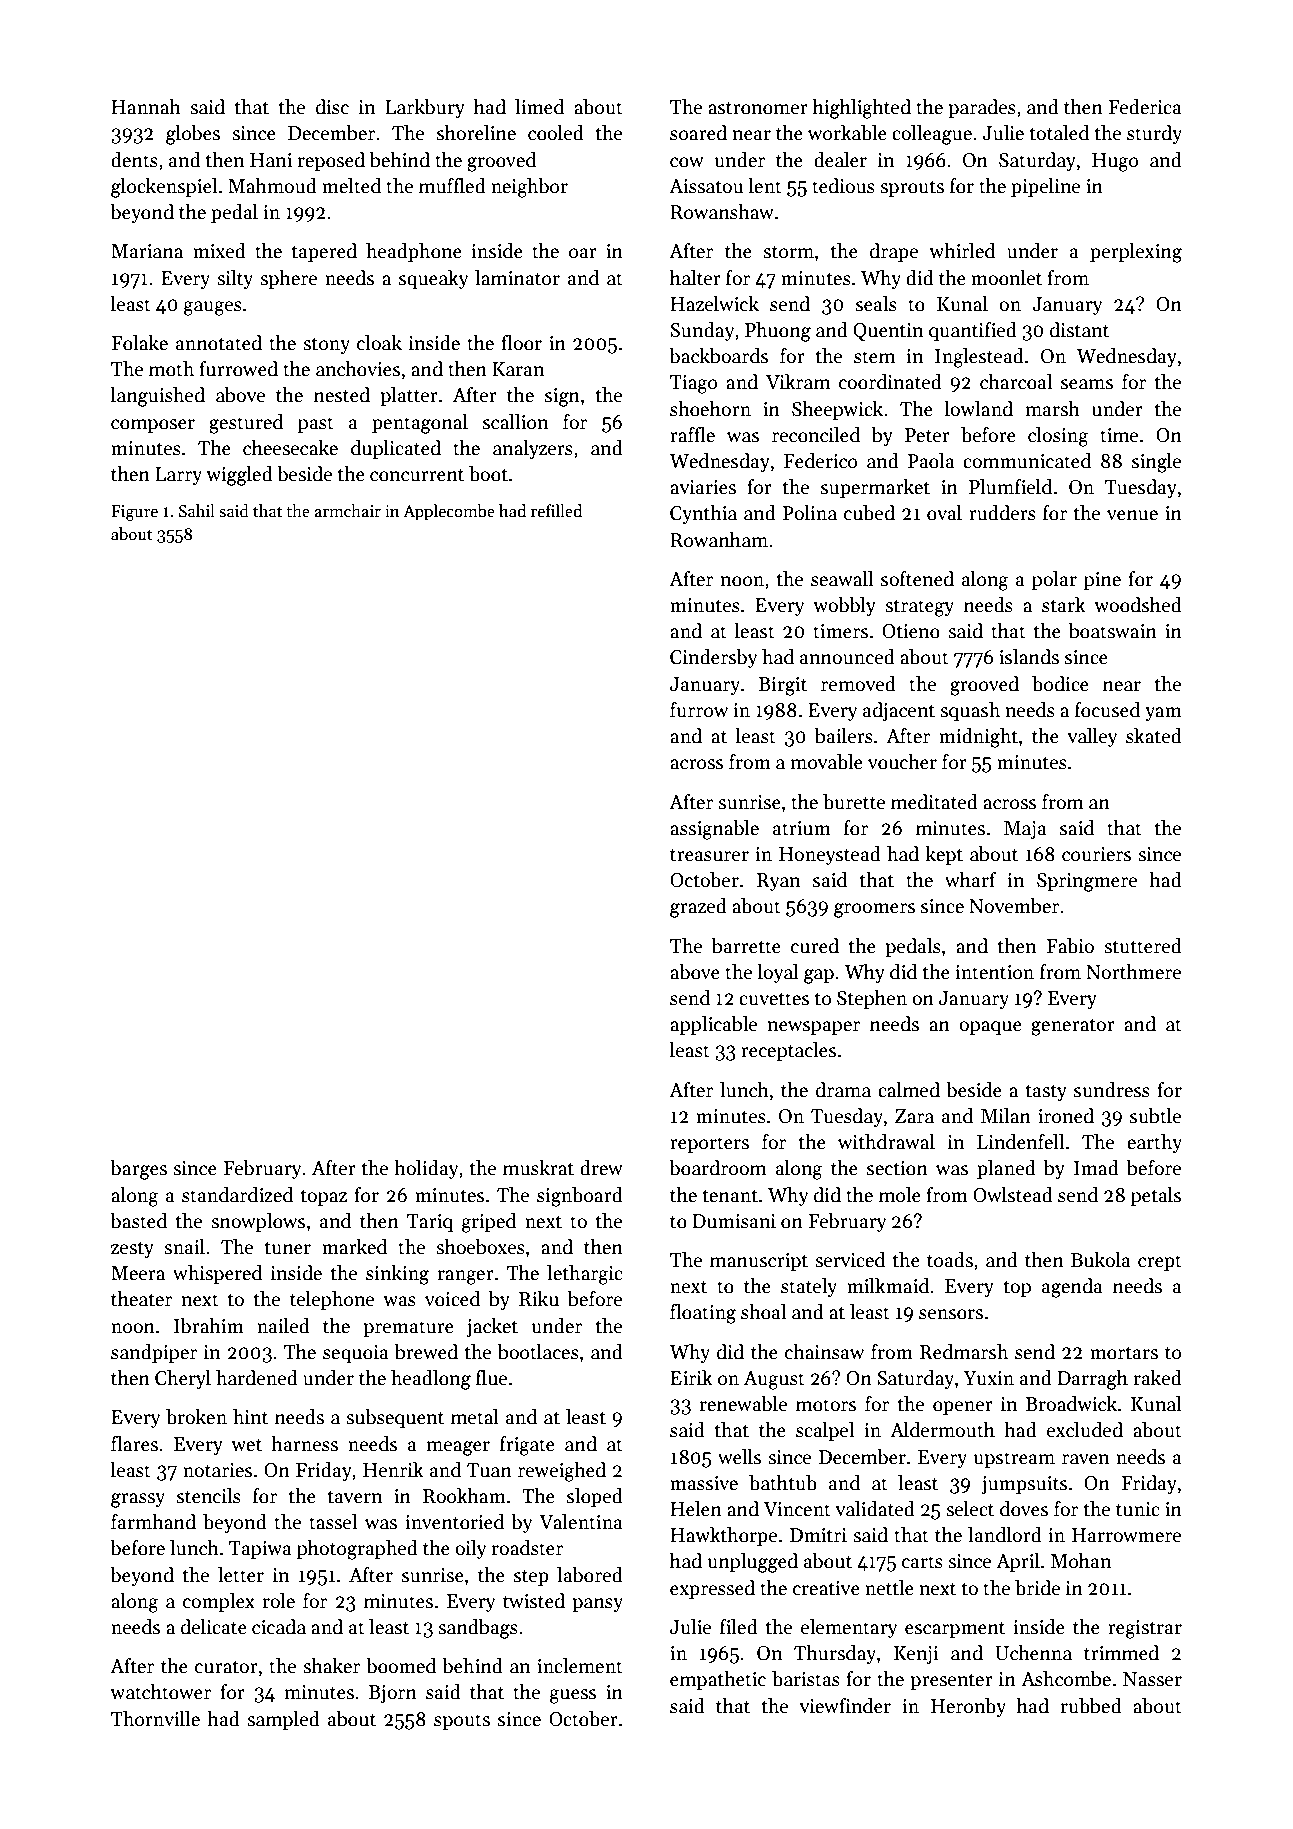  What do you see at coordinates (847, 133) in the screenshot?
I see `workable` at bounding box center [847, 133].
